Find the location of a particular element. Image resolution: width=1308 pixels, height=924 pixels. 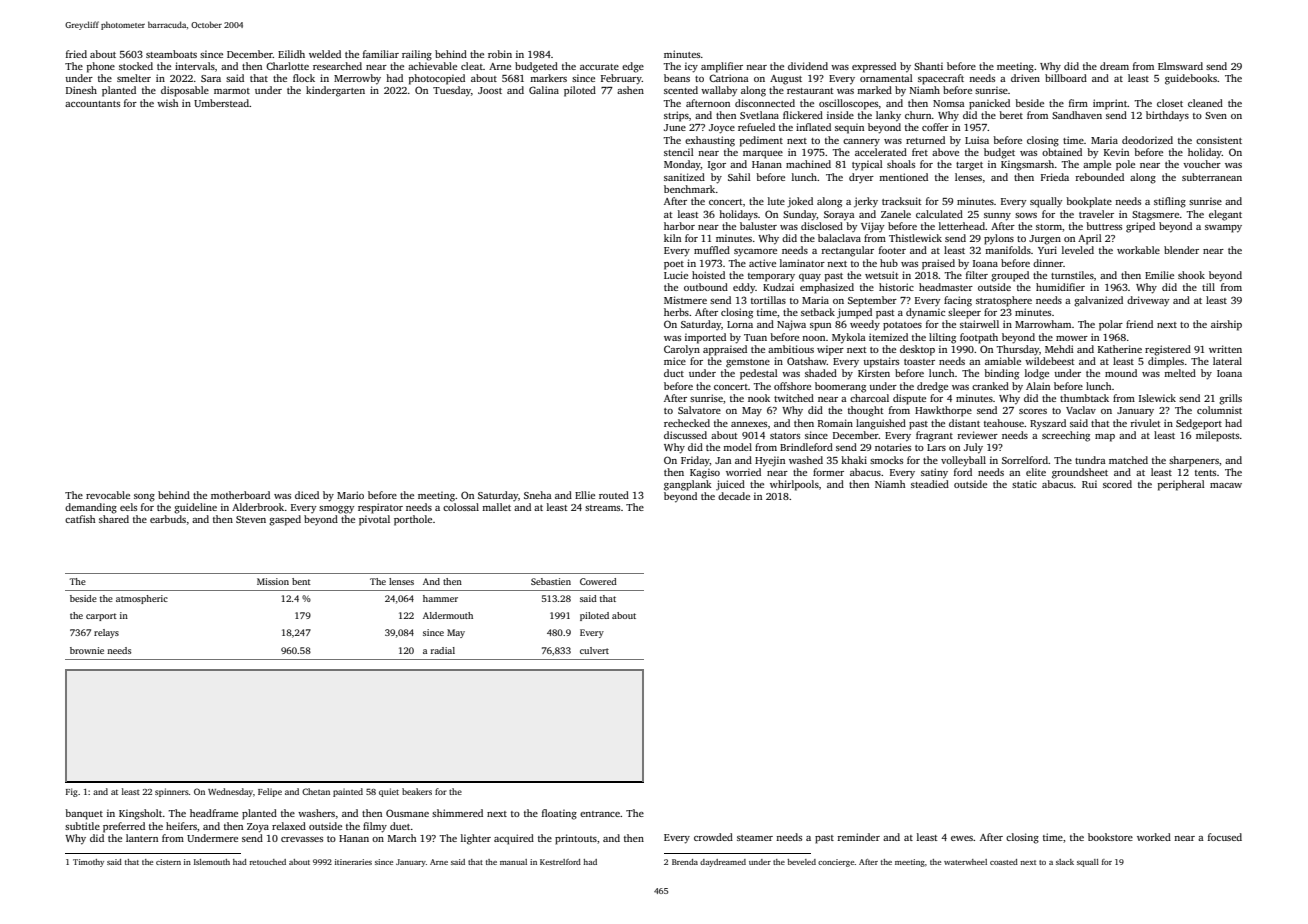

entrance is located at coordinates (600, 814).
